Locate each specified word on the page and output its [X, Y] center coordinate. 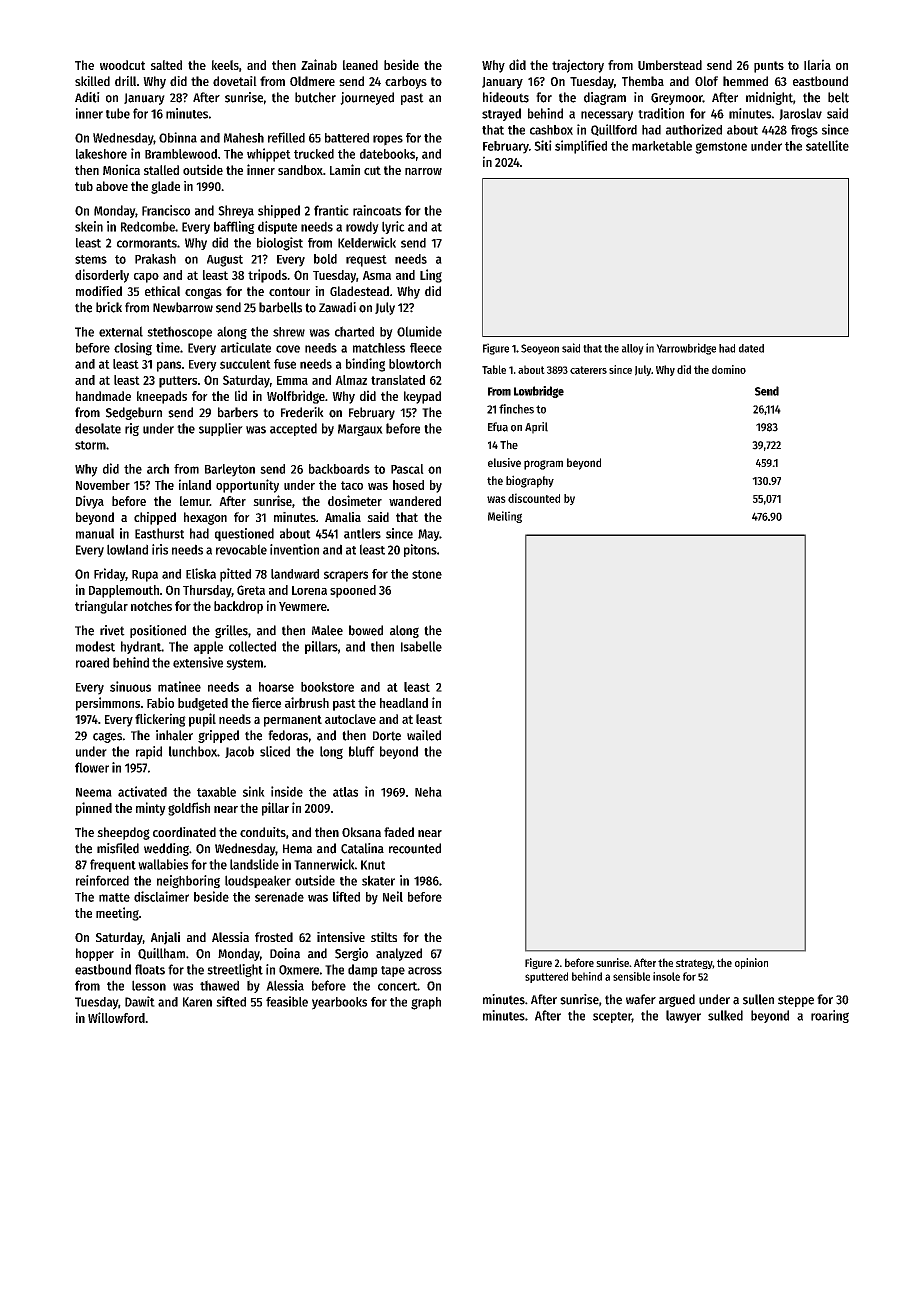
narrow [423, 171]
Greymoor [677, 99]
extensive [198, 662]
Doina [285, 953]
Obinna [178, 137]
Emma [292, 380]
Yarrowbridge [686, 349]
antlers [362, 533]
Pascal [407, 469]
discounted [534, 498]
